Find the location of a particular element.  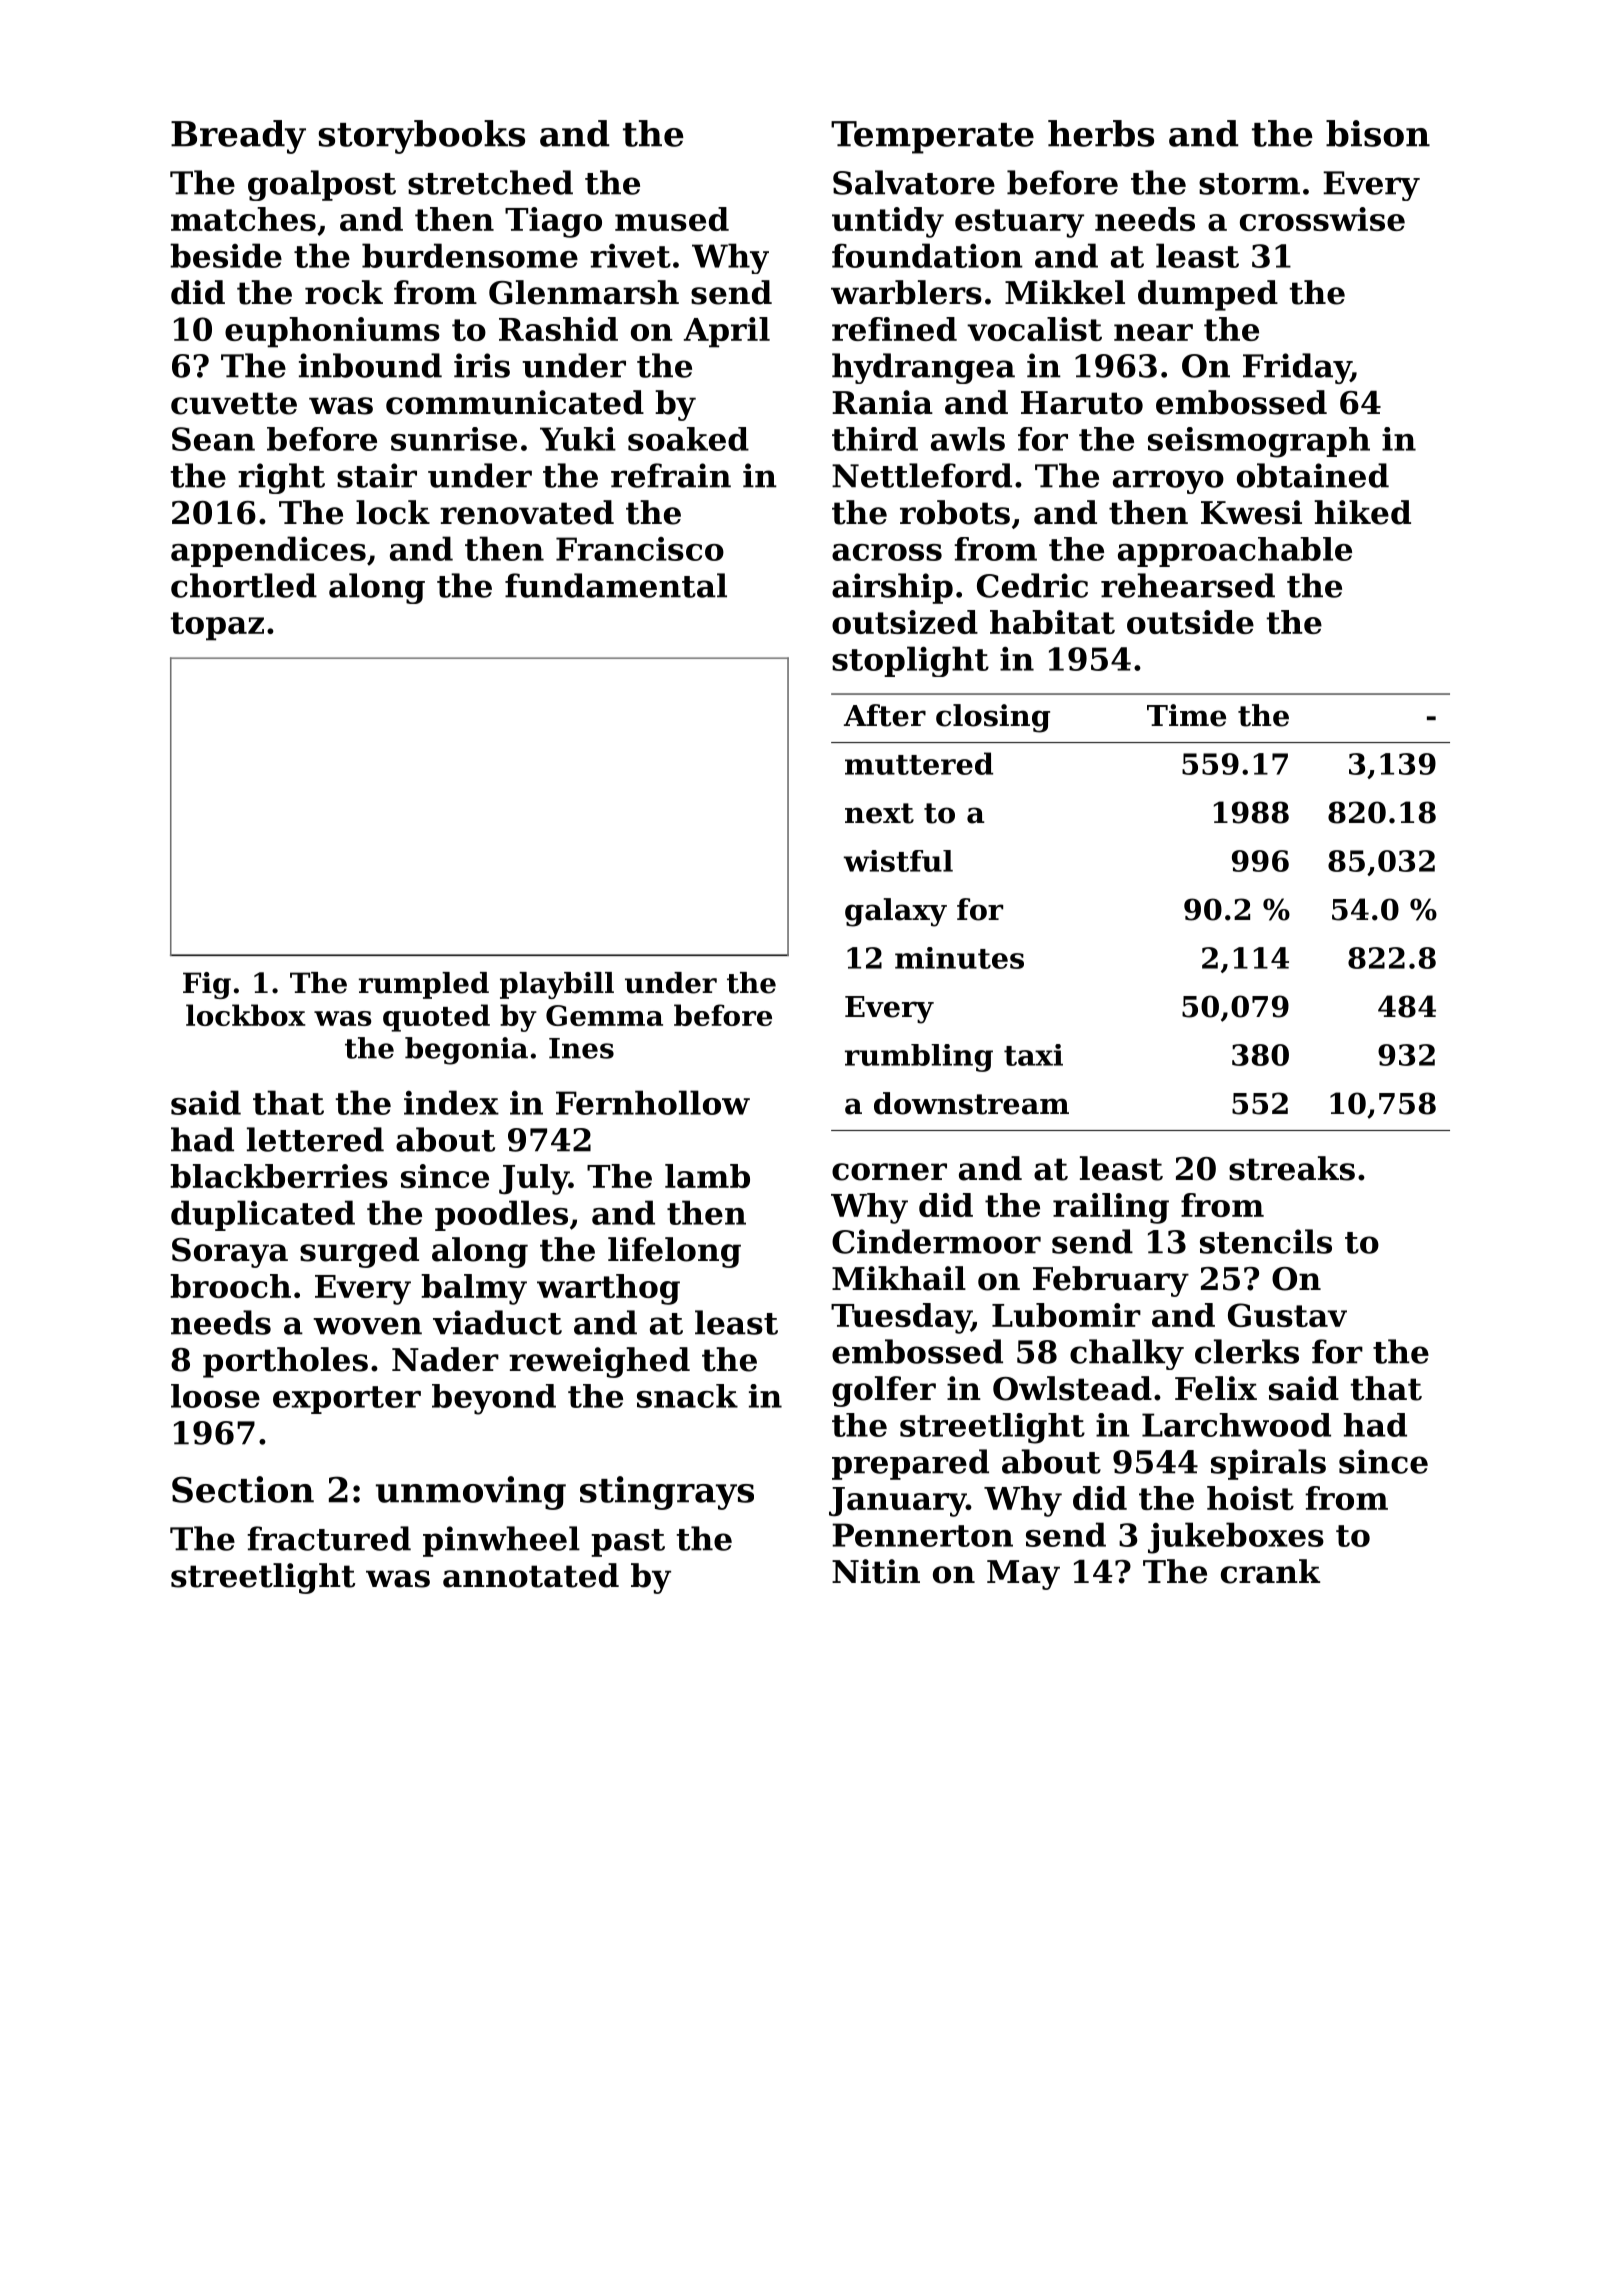

refined is located at coordinates (894, 329).
